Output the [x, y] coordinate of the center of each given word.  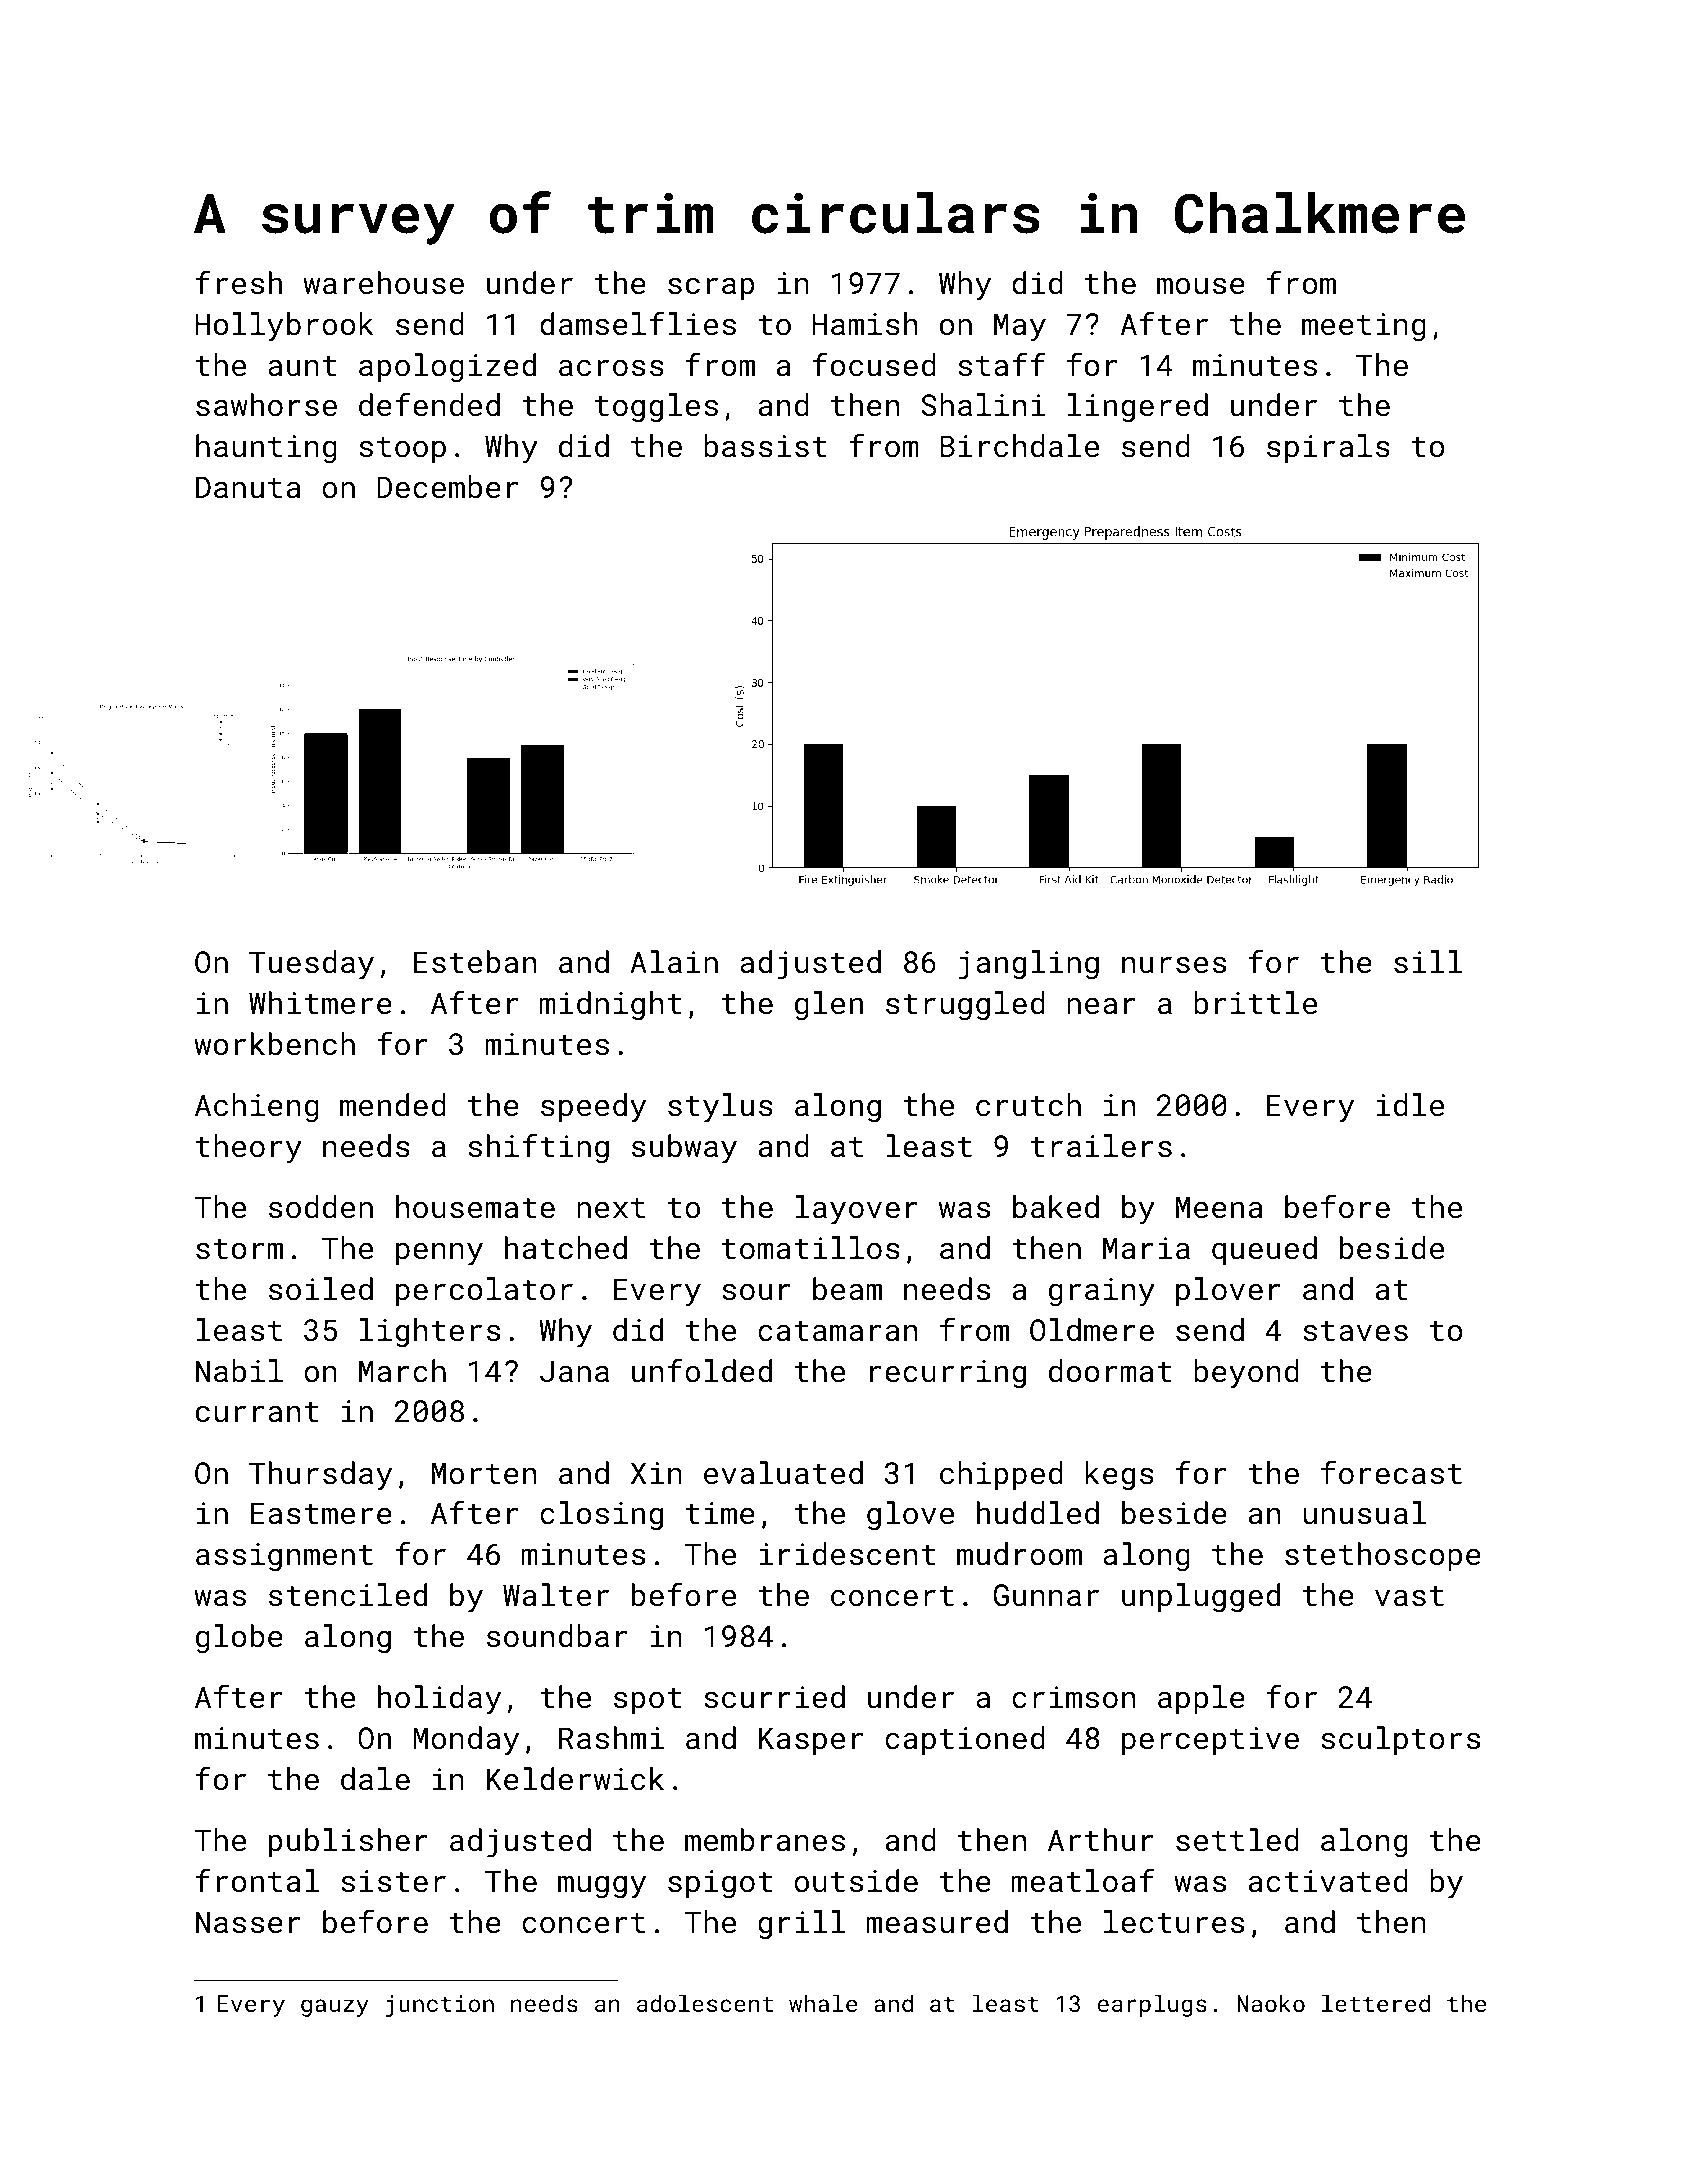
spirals [1328, 448]
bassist [765, 446]
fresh [239, 282]
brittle [1255, 1003]
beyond [1246, 1374]
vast [1409, 1596]
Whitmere [320, 1003]
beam [847, 1289]
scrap [711, 288]
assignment [284, 1557]
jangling [1029, 965]
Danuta [248, 487]
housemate [475, 1207]
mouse [1201, 286]
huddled [1038, 1513]
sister [393, 1881]
